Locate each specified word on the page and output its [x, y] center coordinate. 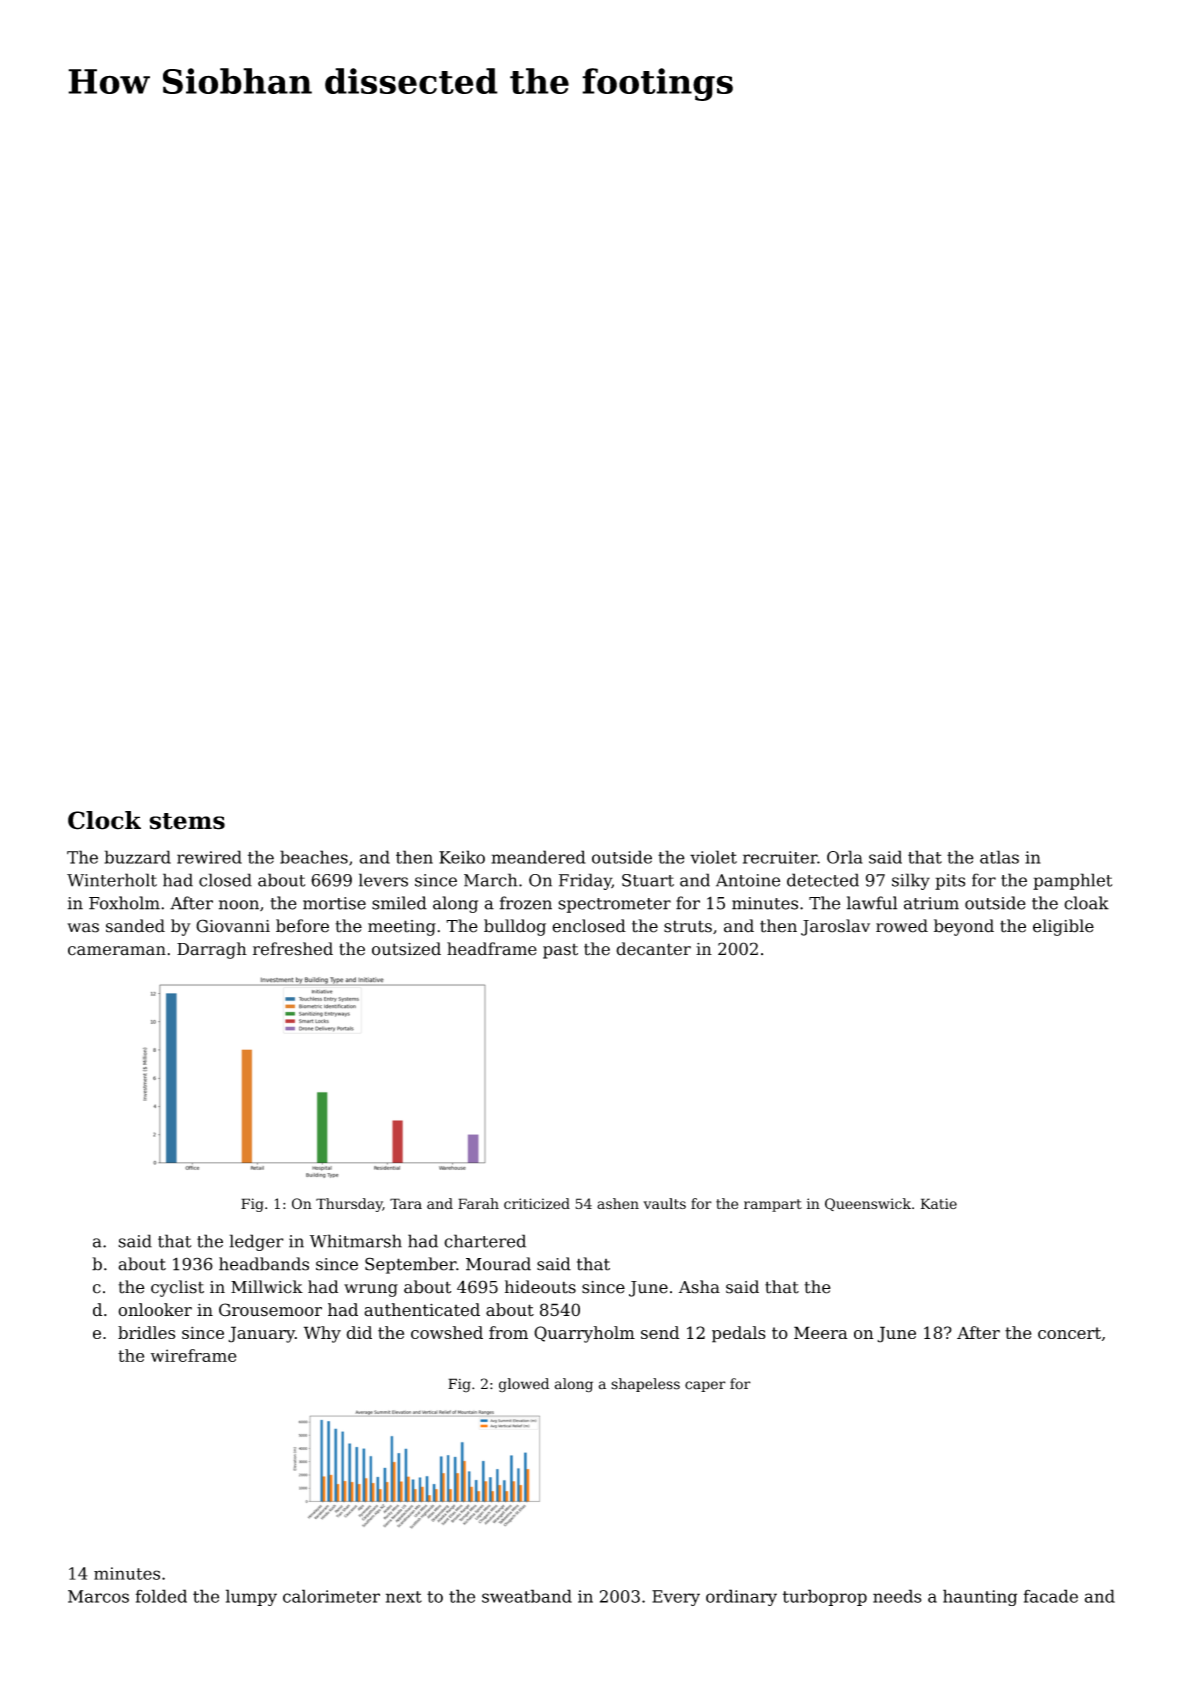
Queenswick [868, 1204]
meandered [538, 857]
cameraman [117, 951]
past [560, 951]
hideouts [540, 1287]
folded [161, 1596]
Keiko [462, 857]
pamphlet [1072, 881]
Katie [939, 1203]
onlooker [155, 1309]
